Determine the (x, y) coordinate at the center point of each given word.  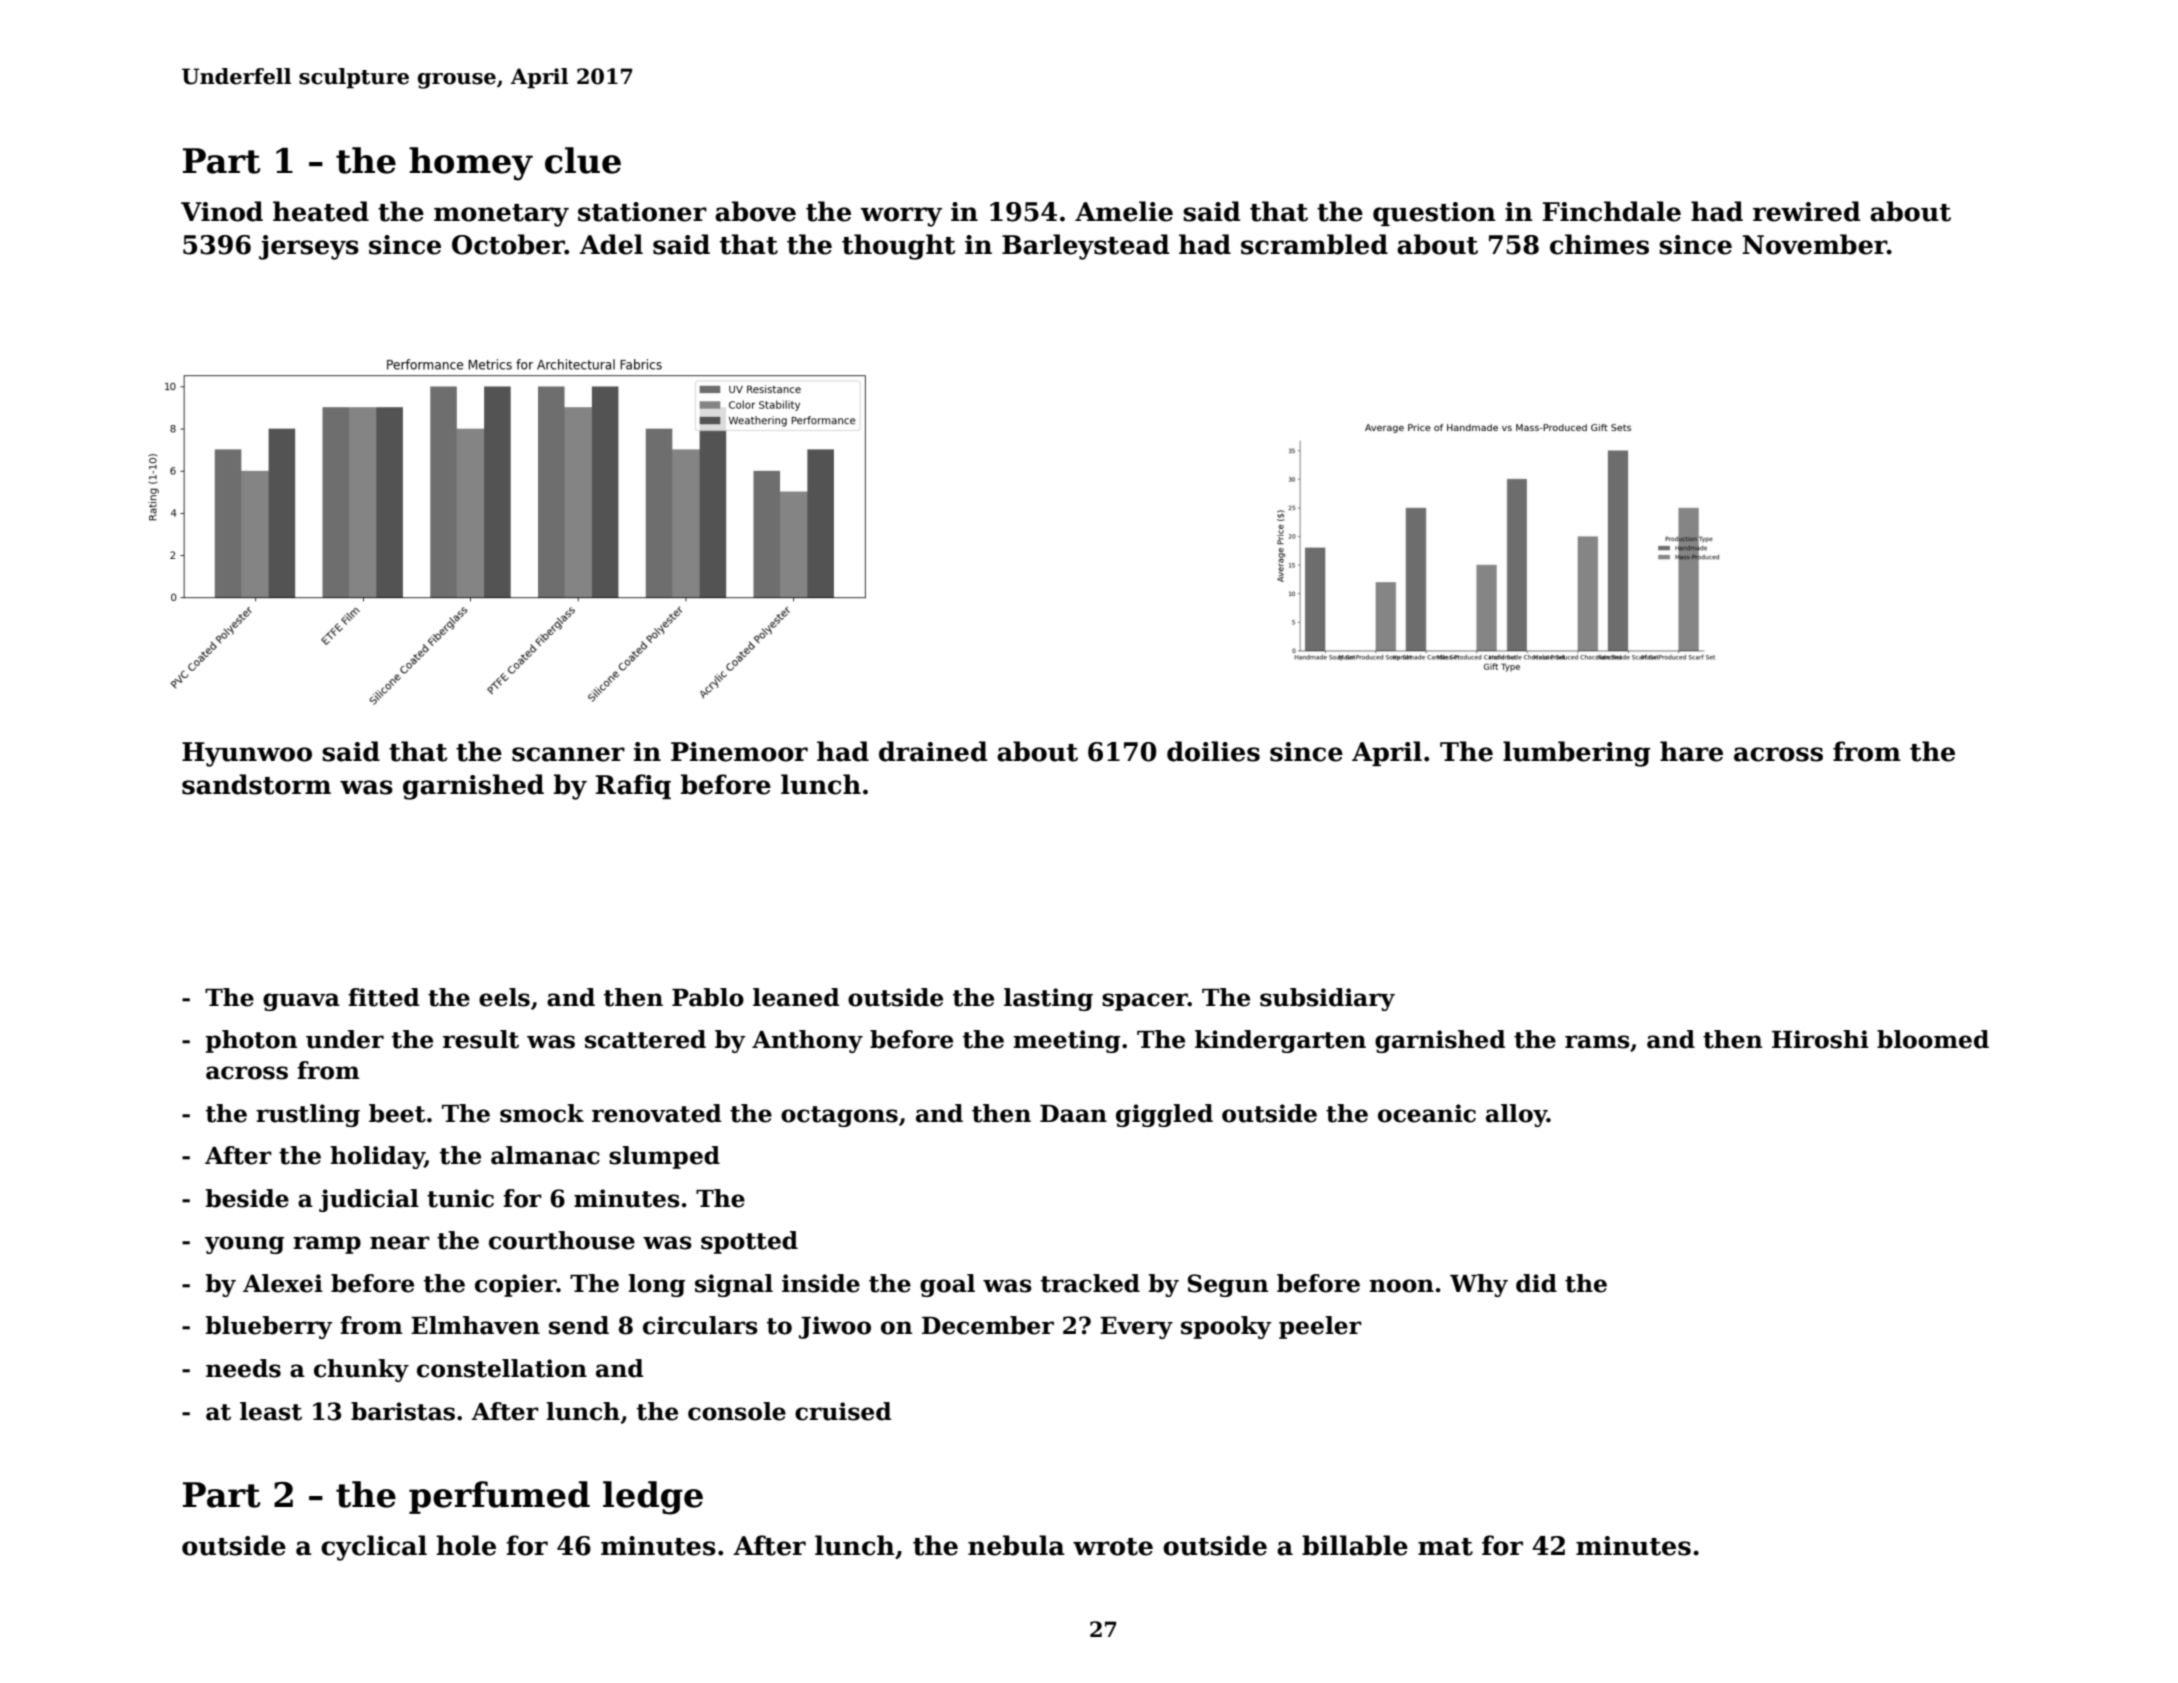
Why (1479, 1285)
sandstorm (256, 784)
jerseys (309, 247)
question (1434, 214)
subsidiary (1327, 999)
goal (947, 1285)
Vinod (222, 211)
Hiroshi (1820, 1039)
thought (898, 247)
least (271, 1411)
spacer (1145, 1002)
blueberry (269, 1327)
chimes (1599, 244)
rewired (1807, 211)
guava (301, 1002)
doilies (1213, 751)
